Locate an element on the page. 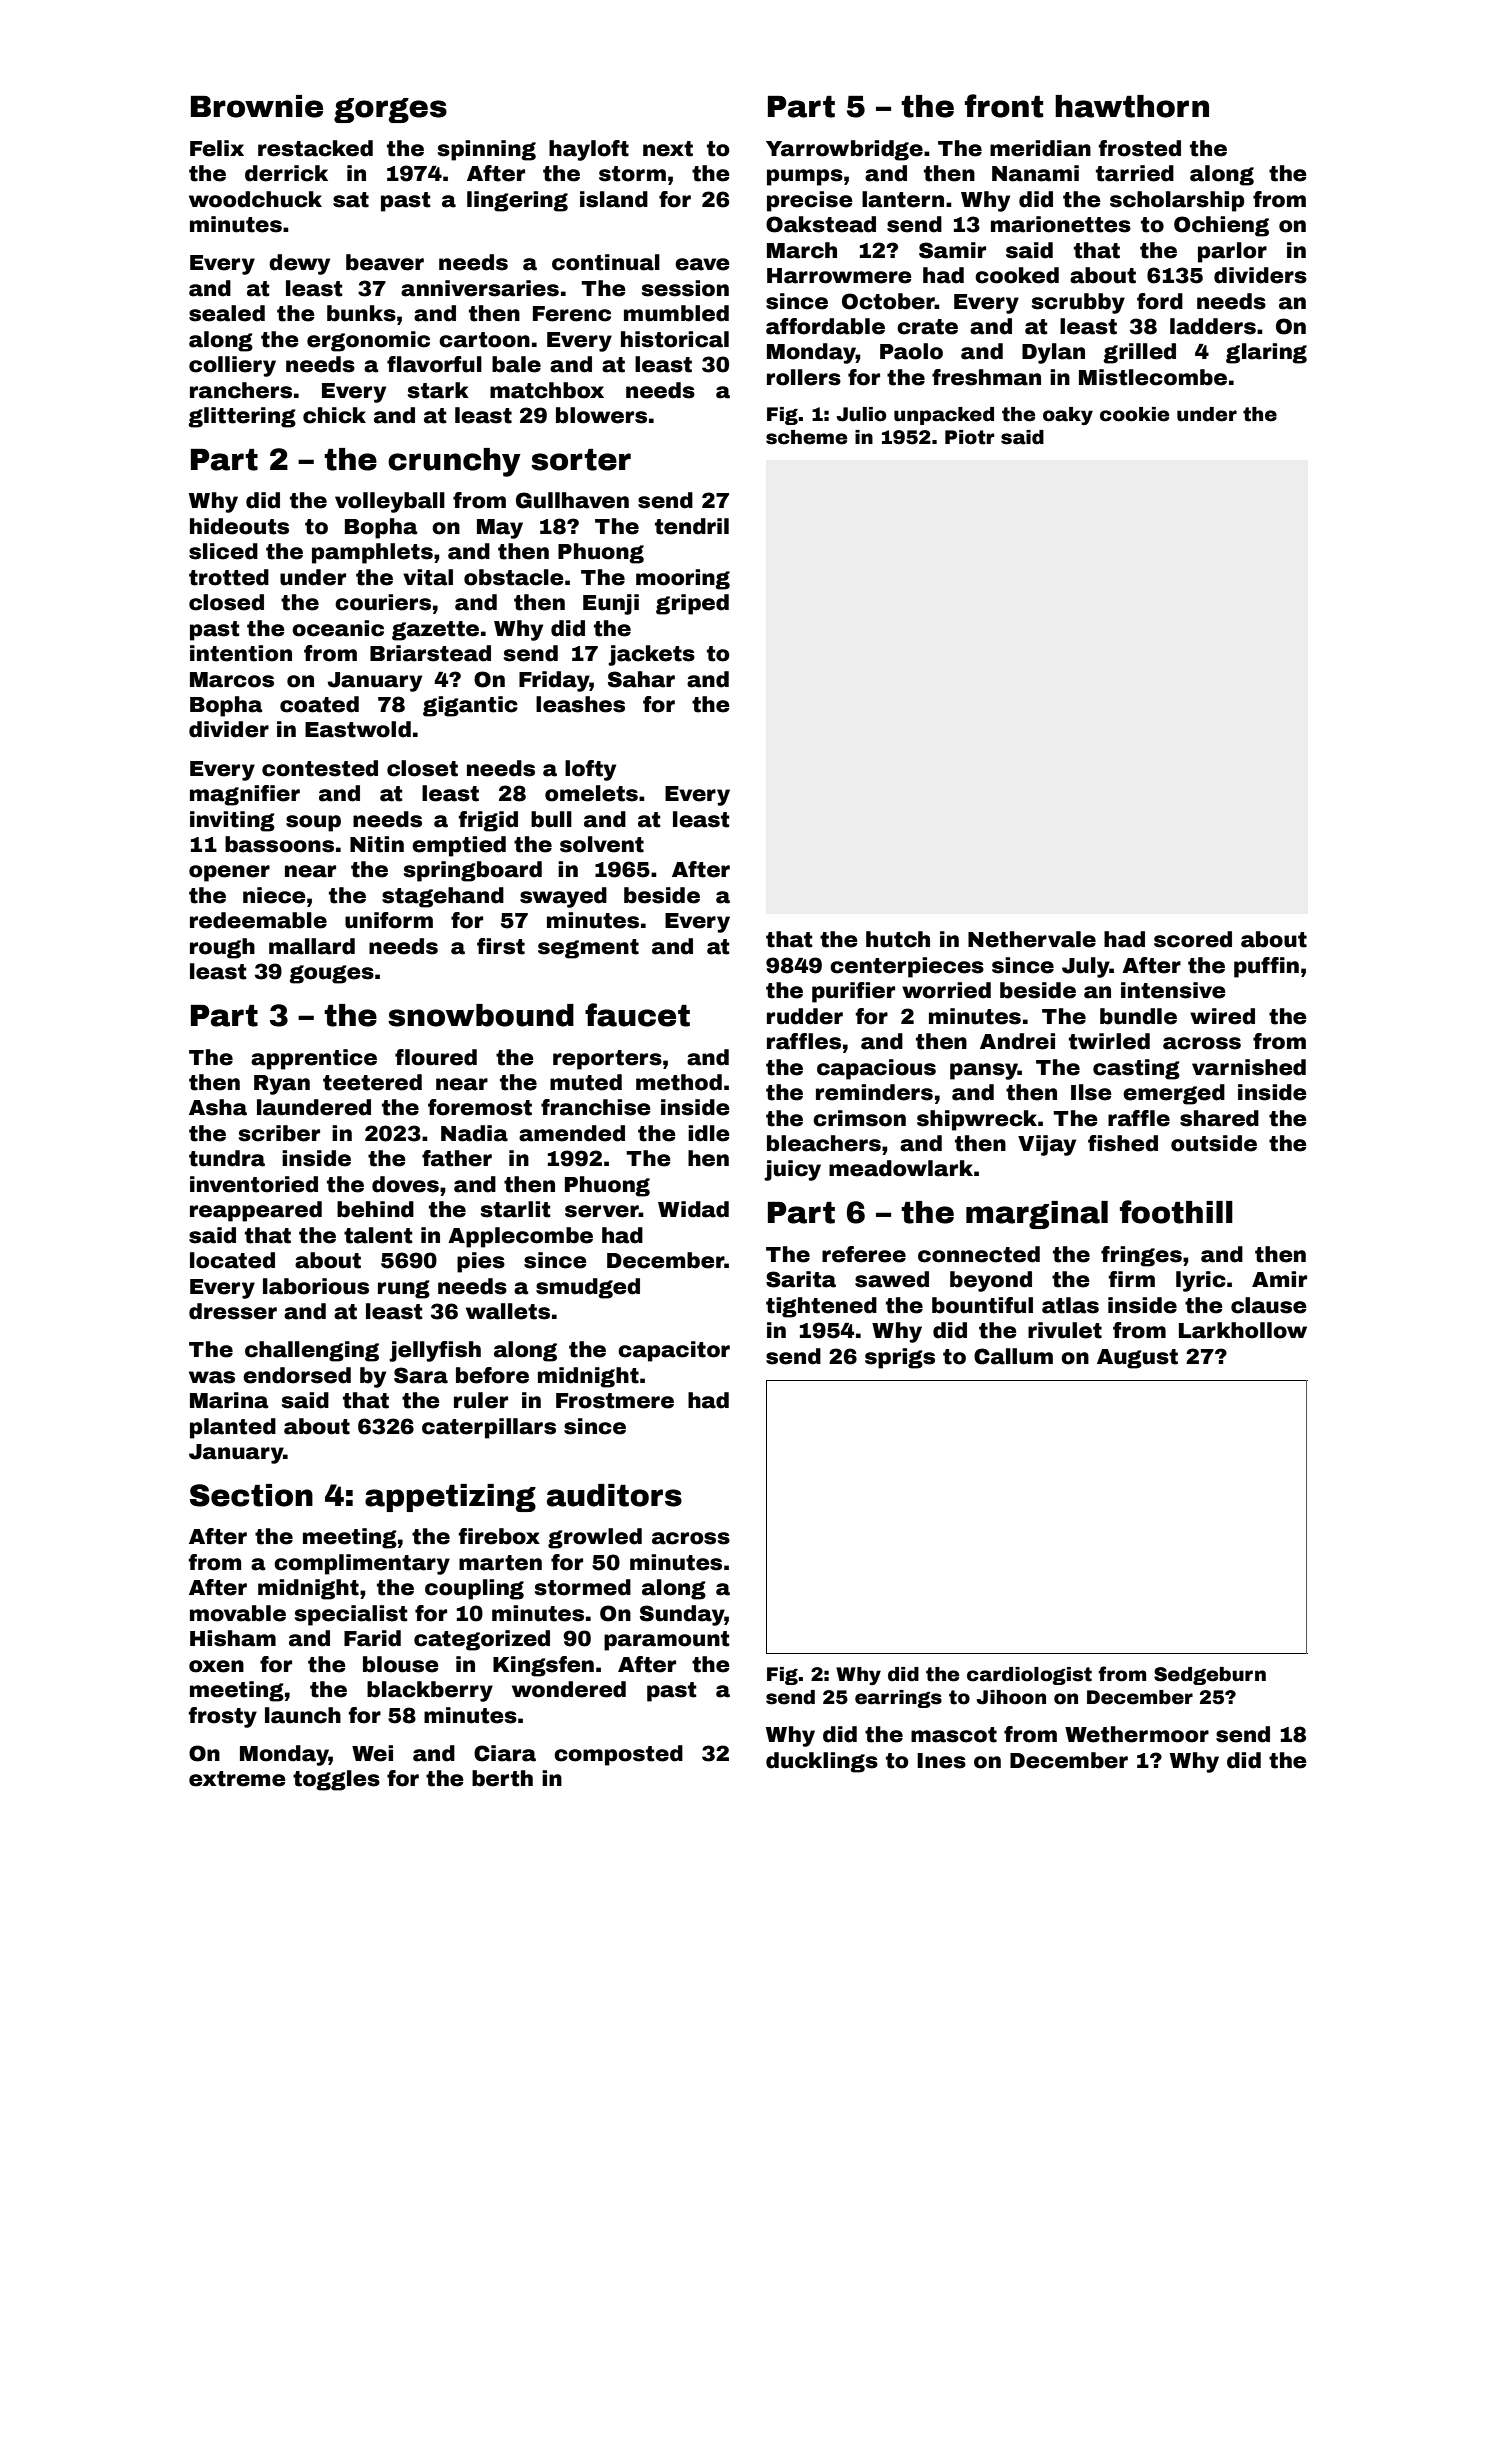 The image size is (1496, 2464). apprentice is located at coordinates (314, 1059).
